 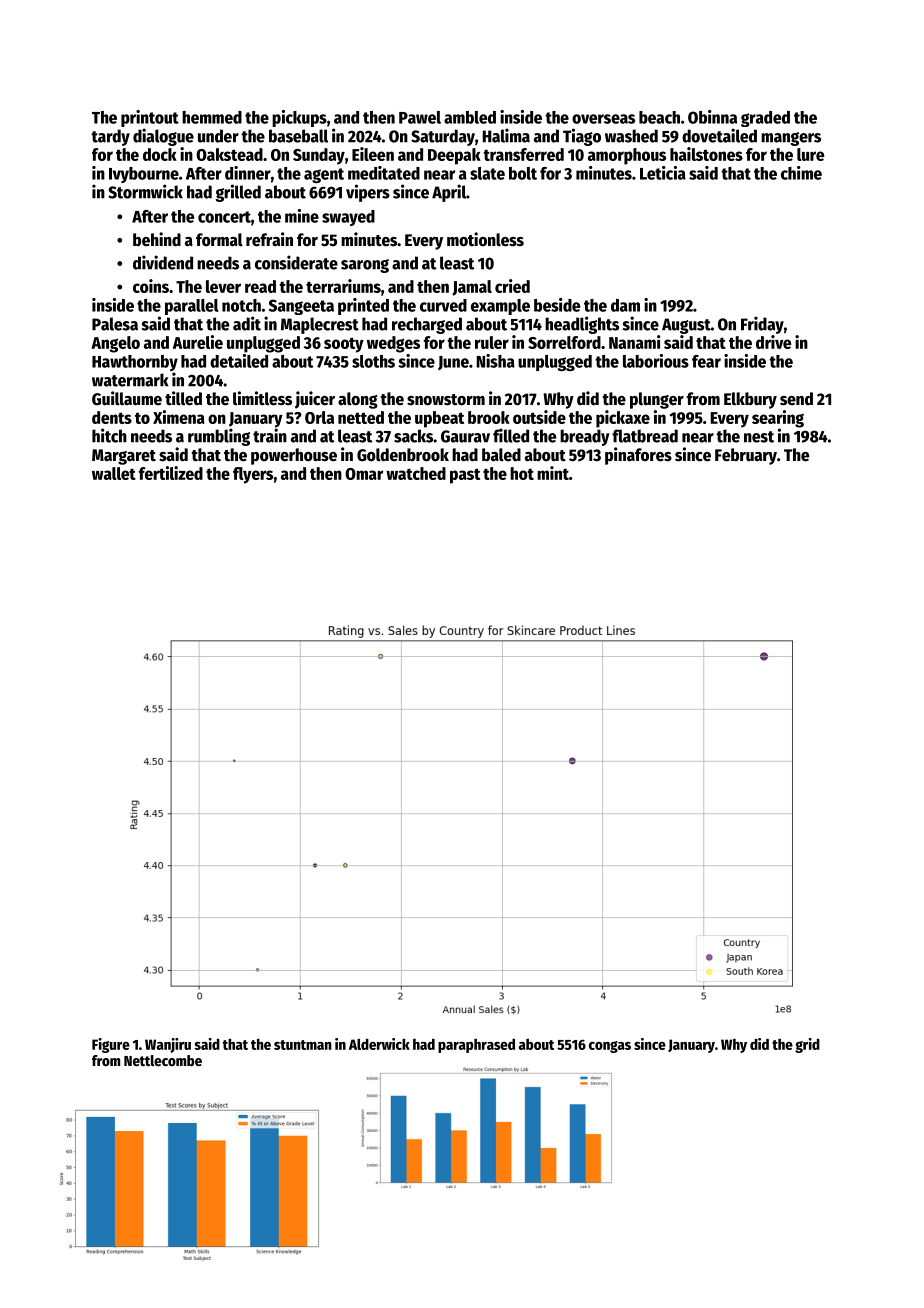 What do you see at coordinates (114, 473) in the screenshot?
I see `wallet` at bounding box center [114, 473].
